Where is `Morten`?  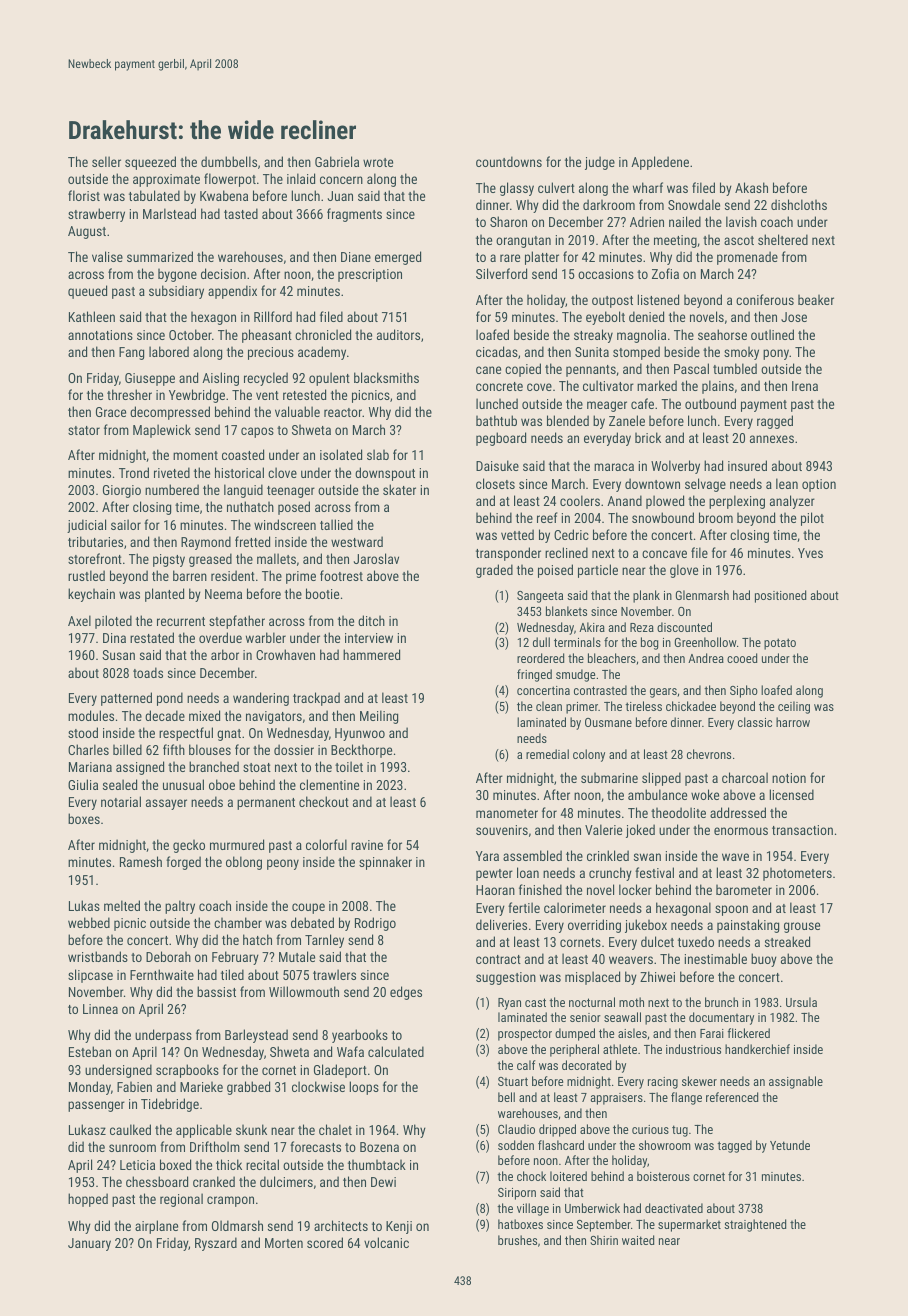
Morten is located at coordinates (284, 1243).
